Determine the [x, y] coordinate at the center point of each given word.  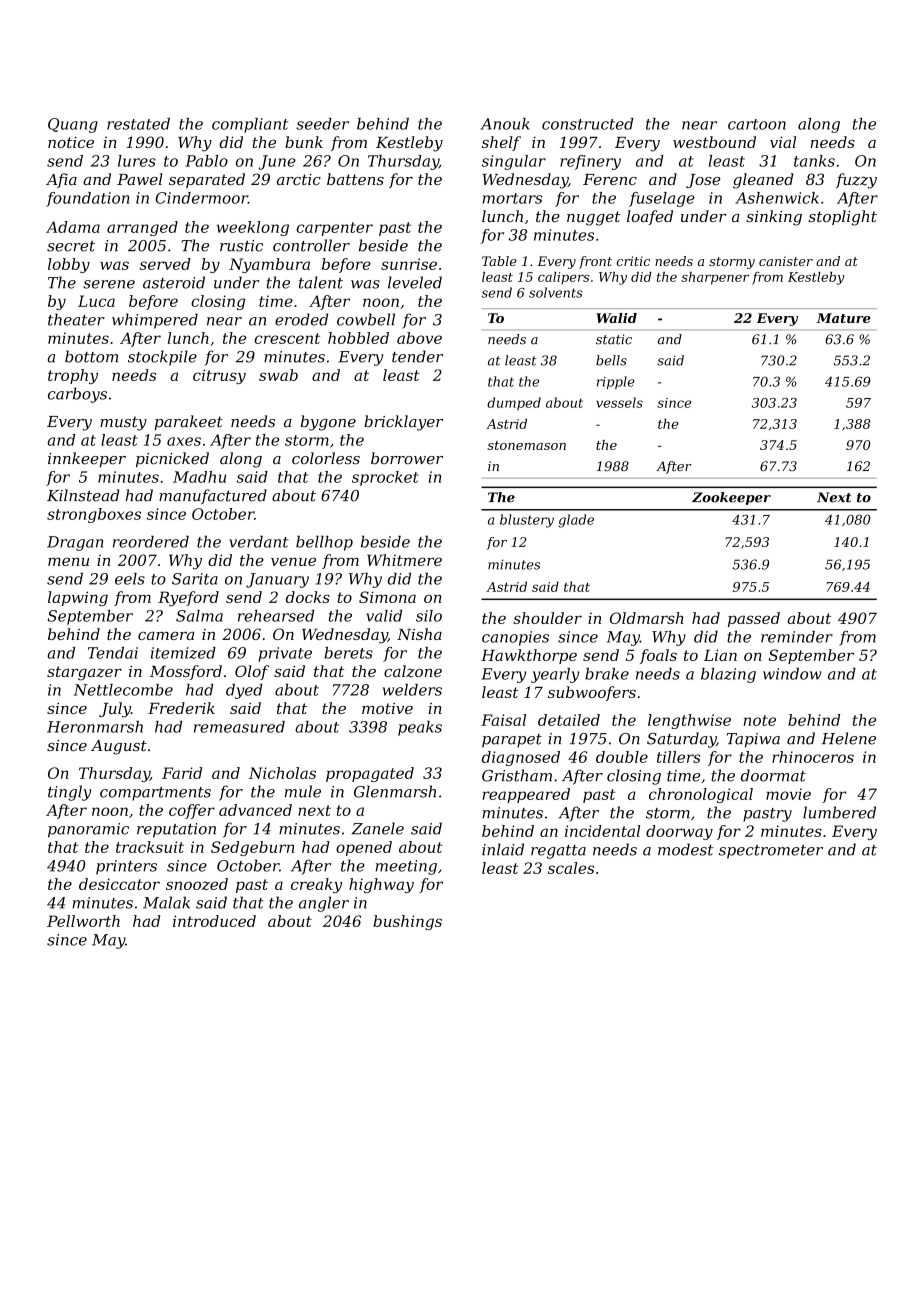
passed [754, 619]
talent [321, 282]
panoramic [88, 830]
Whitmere [404, 560]
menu [68, 561]
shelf [501, 143]
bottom [91, 356]
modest [685, 849]
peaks [420, 728]
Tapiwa [753, 740]
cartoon [757, 124]
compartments [155, 794]
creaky [316, 885]
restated [138, 124]
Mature [844, 318]
